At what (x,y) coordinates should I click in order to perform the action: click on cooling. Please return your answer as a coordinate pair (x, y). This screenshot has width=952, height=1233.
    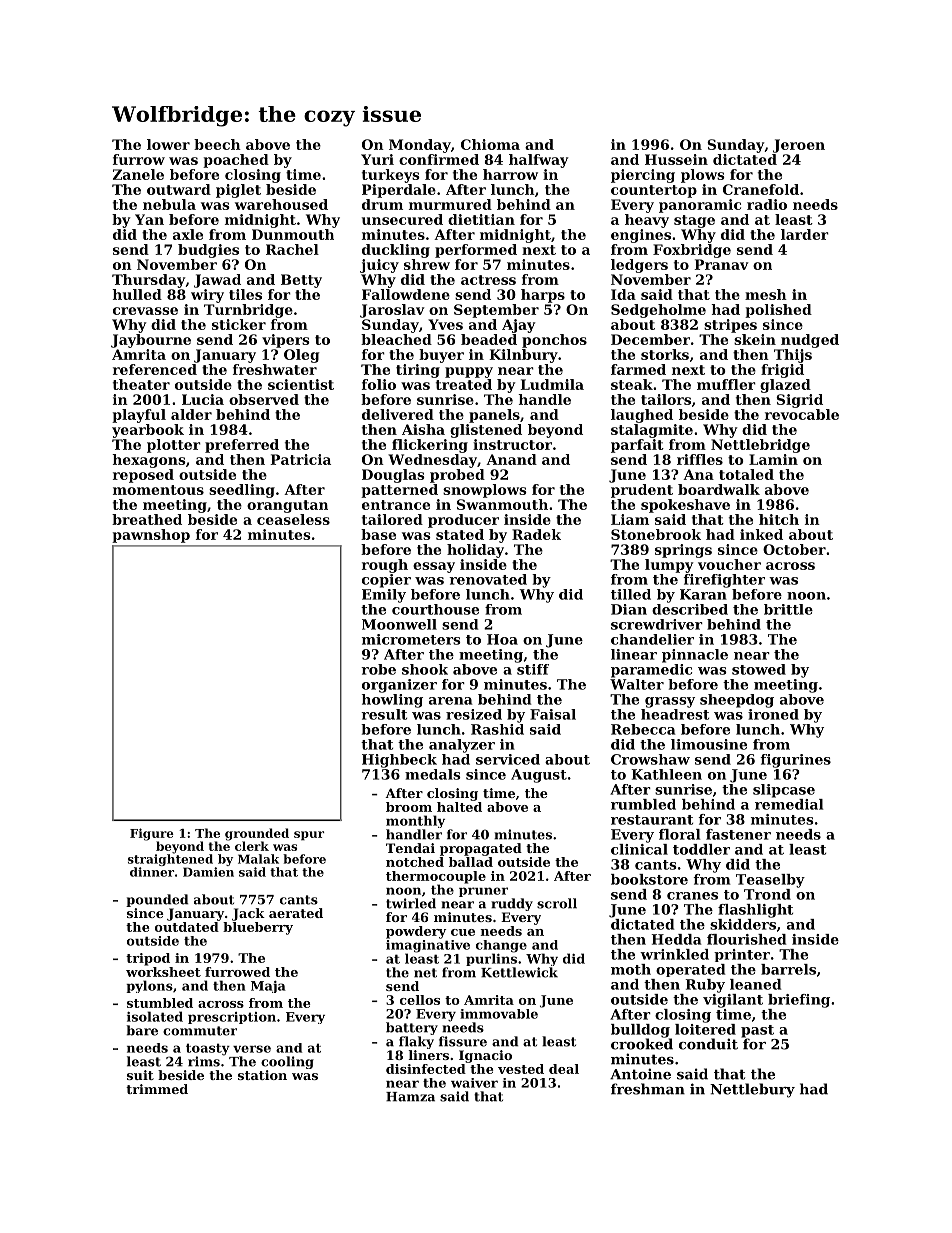
    Looking at the image, I should click on (287, 1062).
